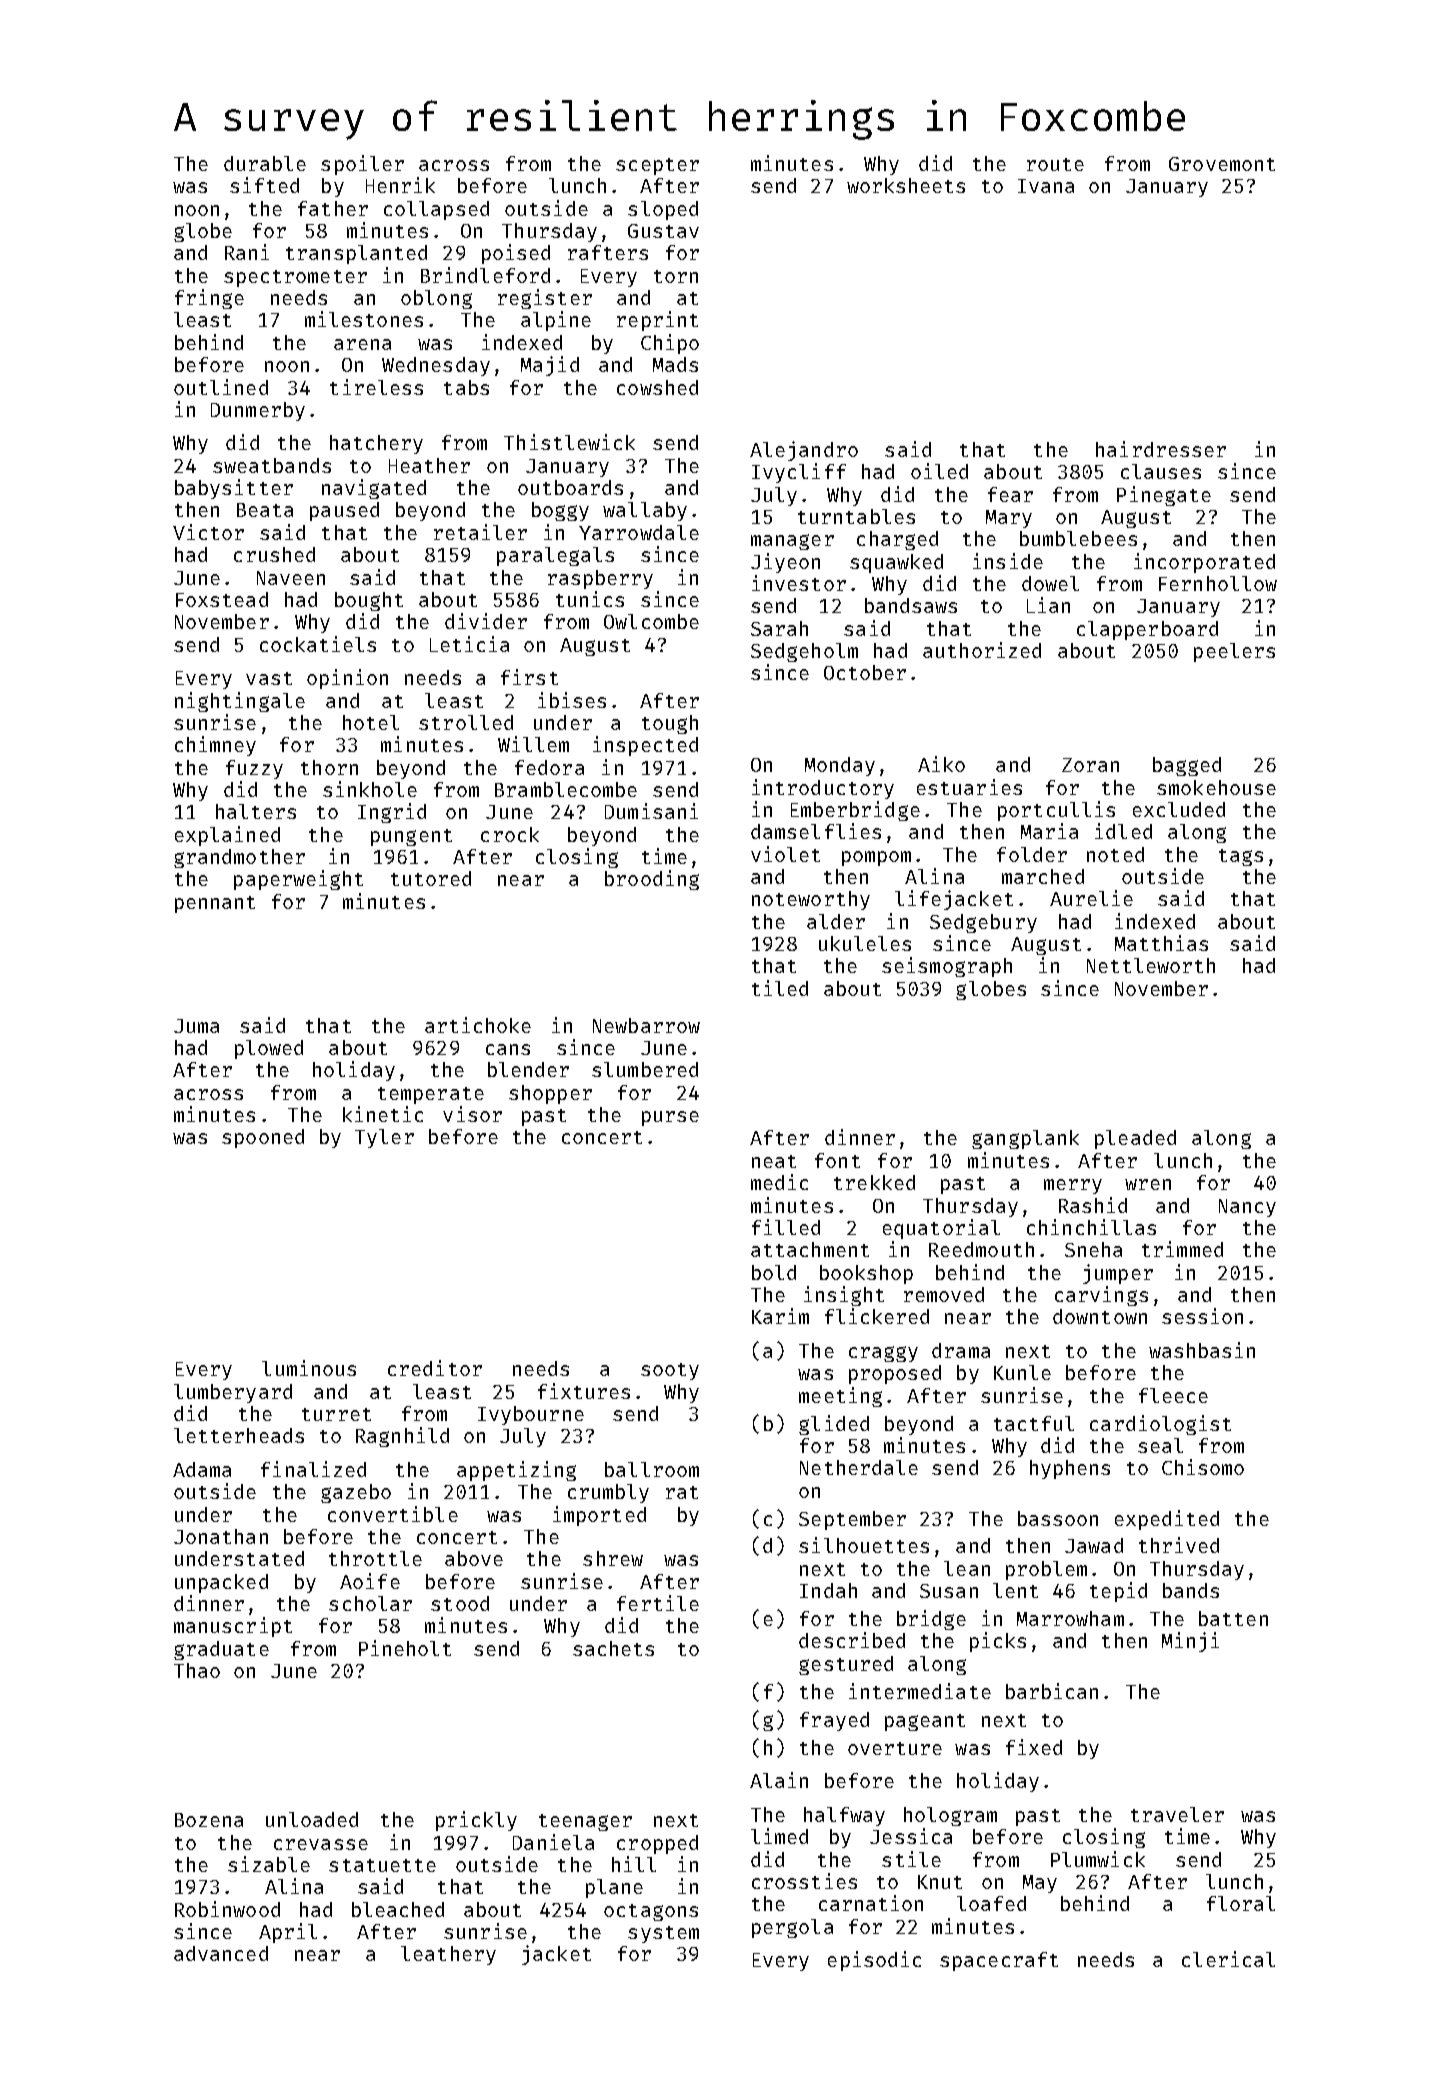 The image size is (1450, 2100). What do you see at coordinates (906, 185) in the image?
I see `worksheets` at bounding box center [906, 185].
